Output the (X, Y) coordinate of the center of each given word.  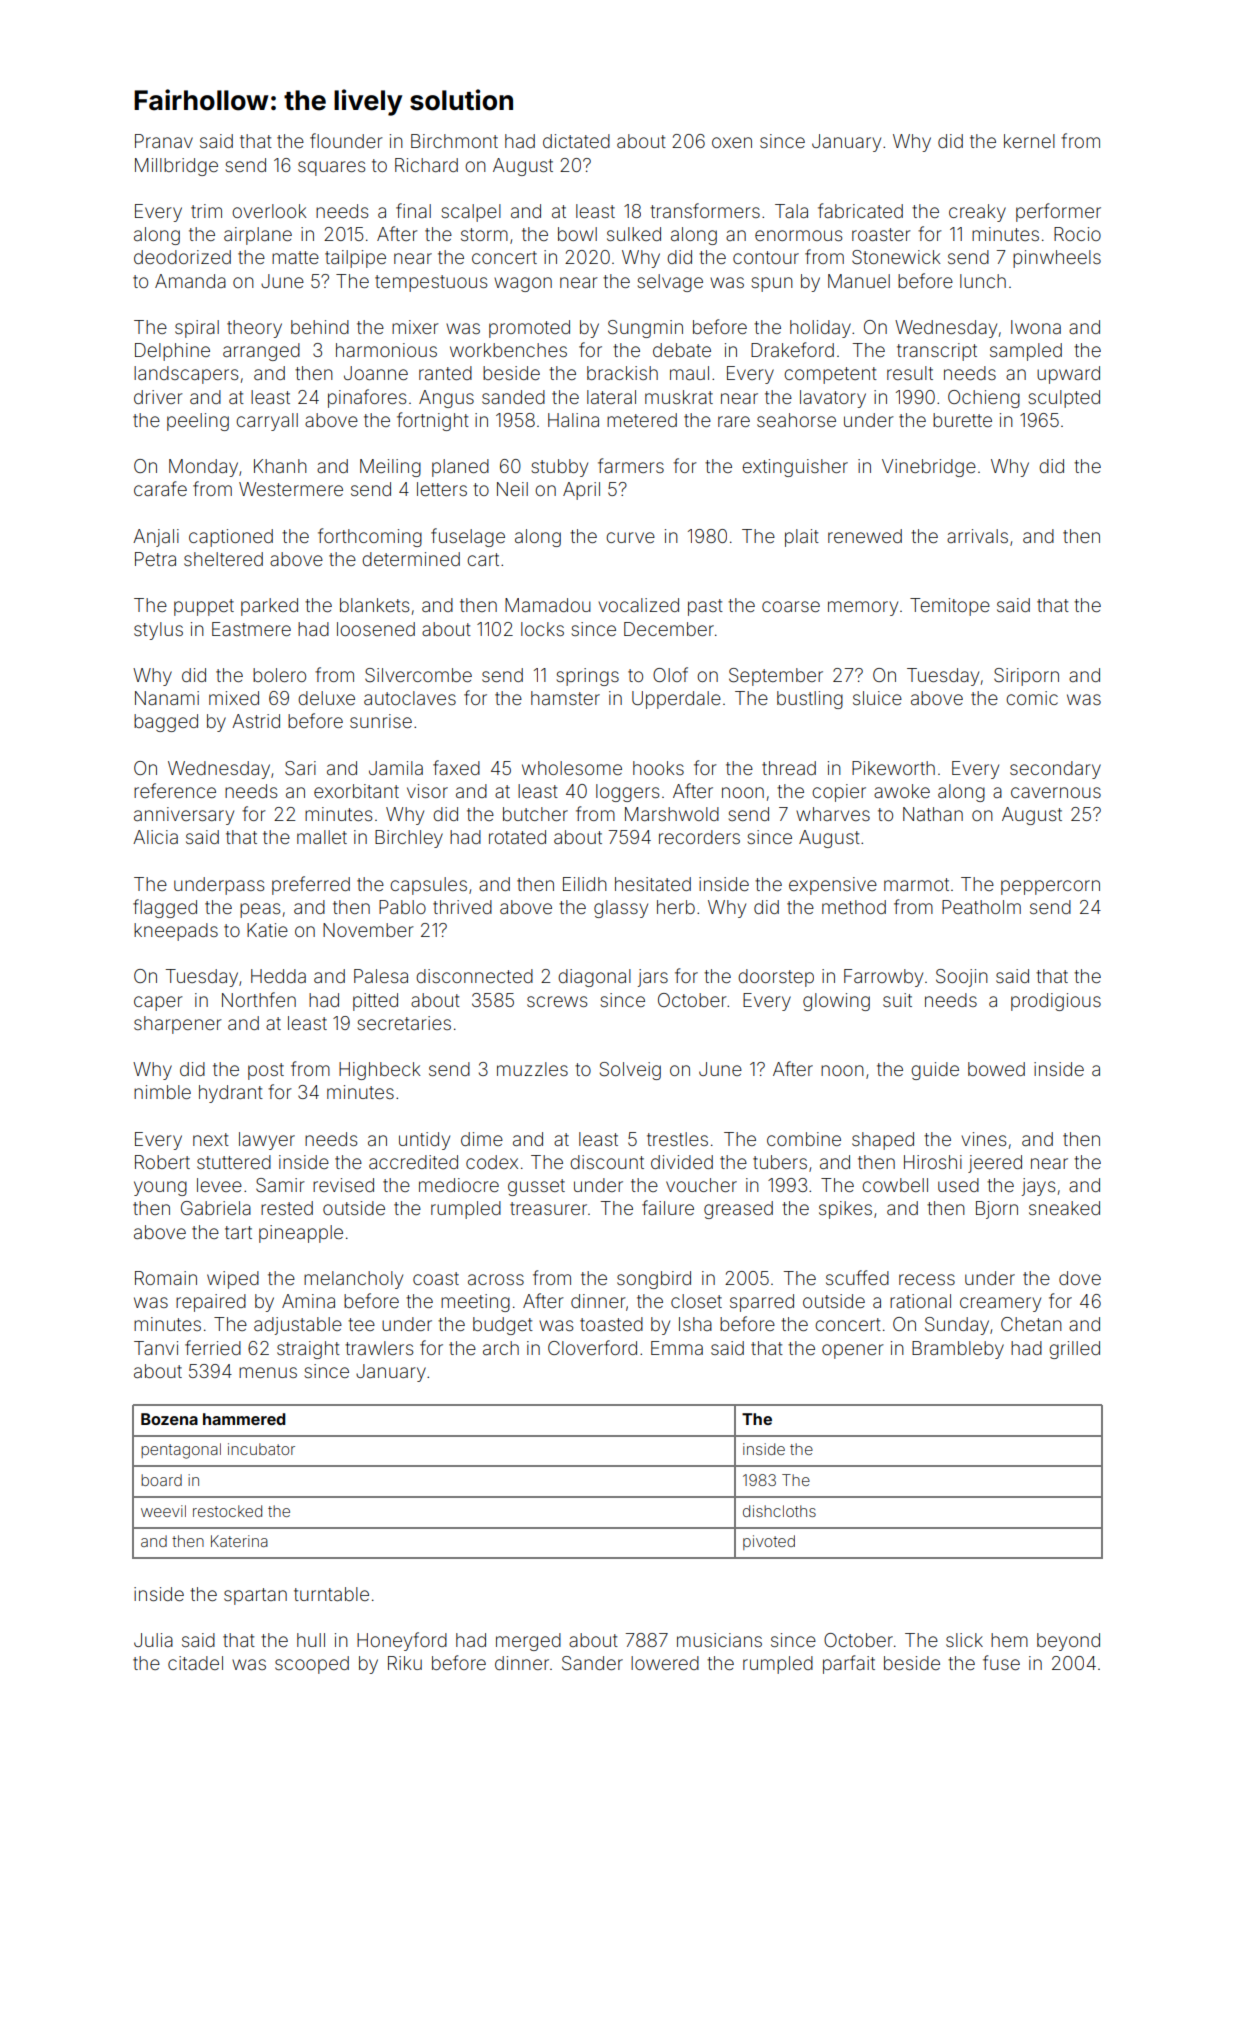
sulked (634, 234)
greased (738, 1210)
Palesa (381, 976)
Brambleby (958, 1350)
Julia (153, 1640)
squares (331, 168)
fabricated (860, 210)
